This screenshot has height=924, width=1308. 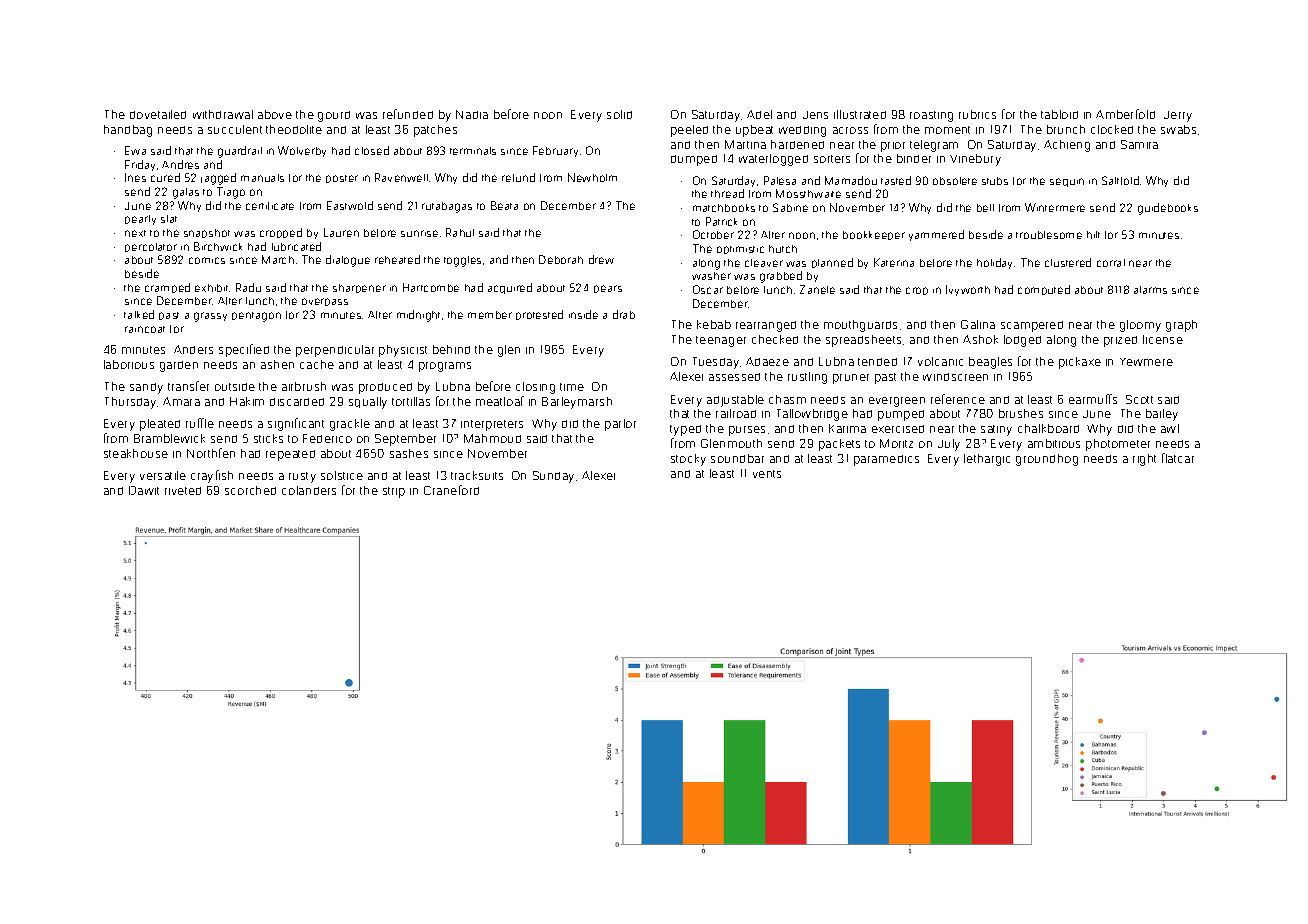 I want to click on versatile, so click(x=163, y=475).
